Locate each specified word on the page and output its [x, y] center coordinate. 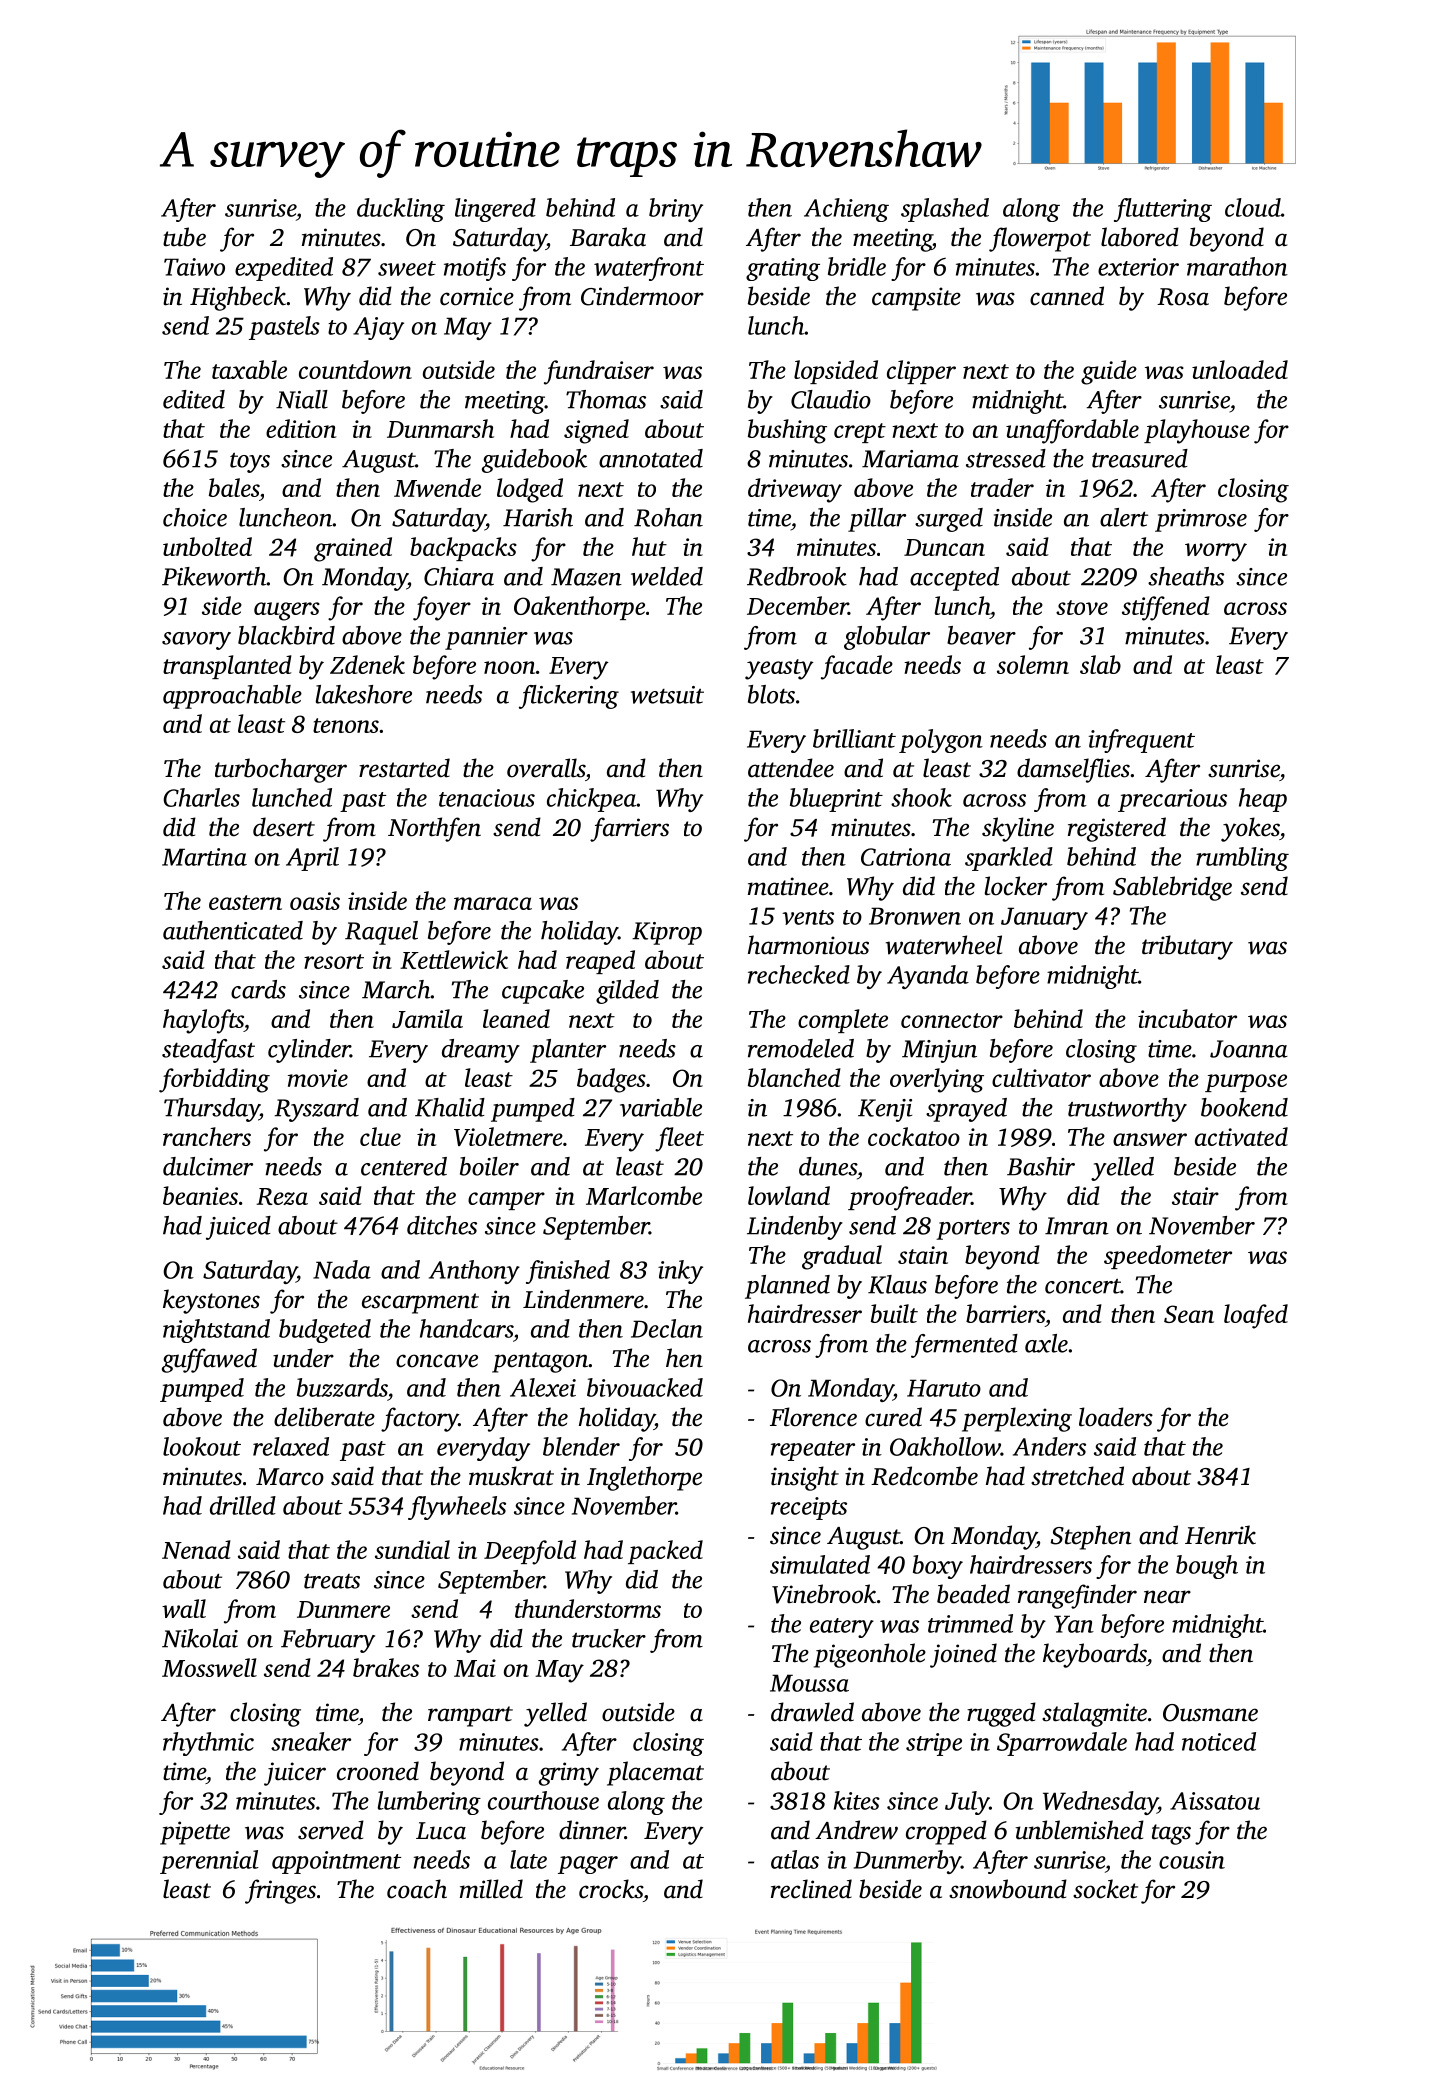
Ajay [378, 328]
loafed [1256, 1316]
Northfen [434, 829]
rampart [470, 1716]
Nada [342, 1269]
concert [1083, 1286]
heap [1263, 800]
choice [195, 517]
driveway [795, 490]
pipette [195, 1833]
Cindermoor [642, 296]
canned [1067, 296]
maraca [493, 903]
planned [787, 1287]
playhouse [1197, 431]
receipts [809, 1508]
